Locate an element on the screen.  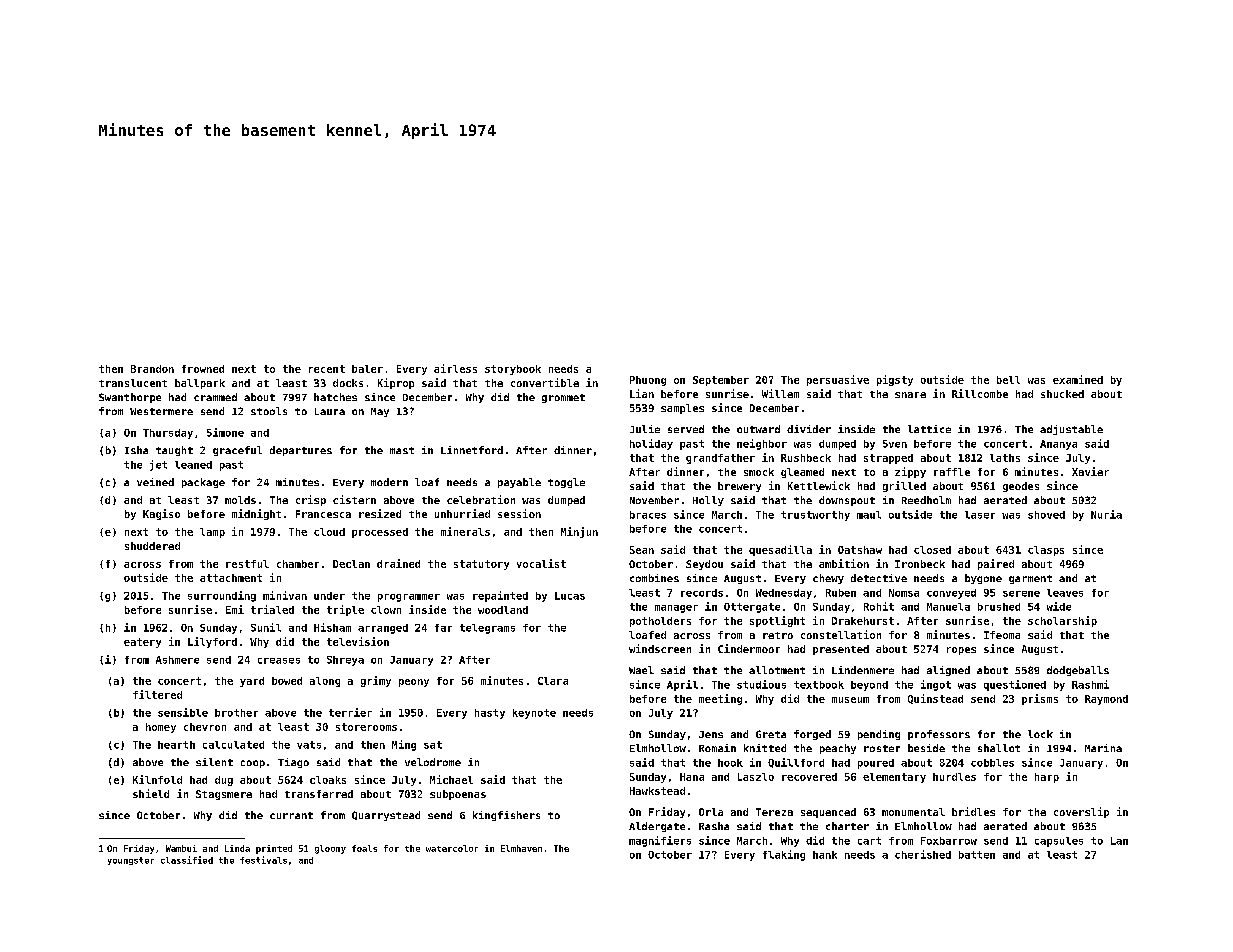
examined is located at coordinates (1078, 379).
